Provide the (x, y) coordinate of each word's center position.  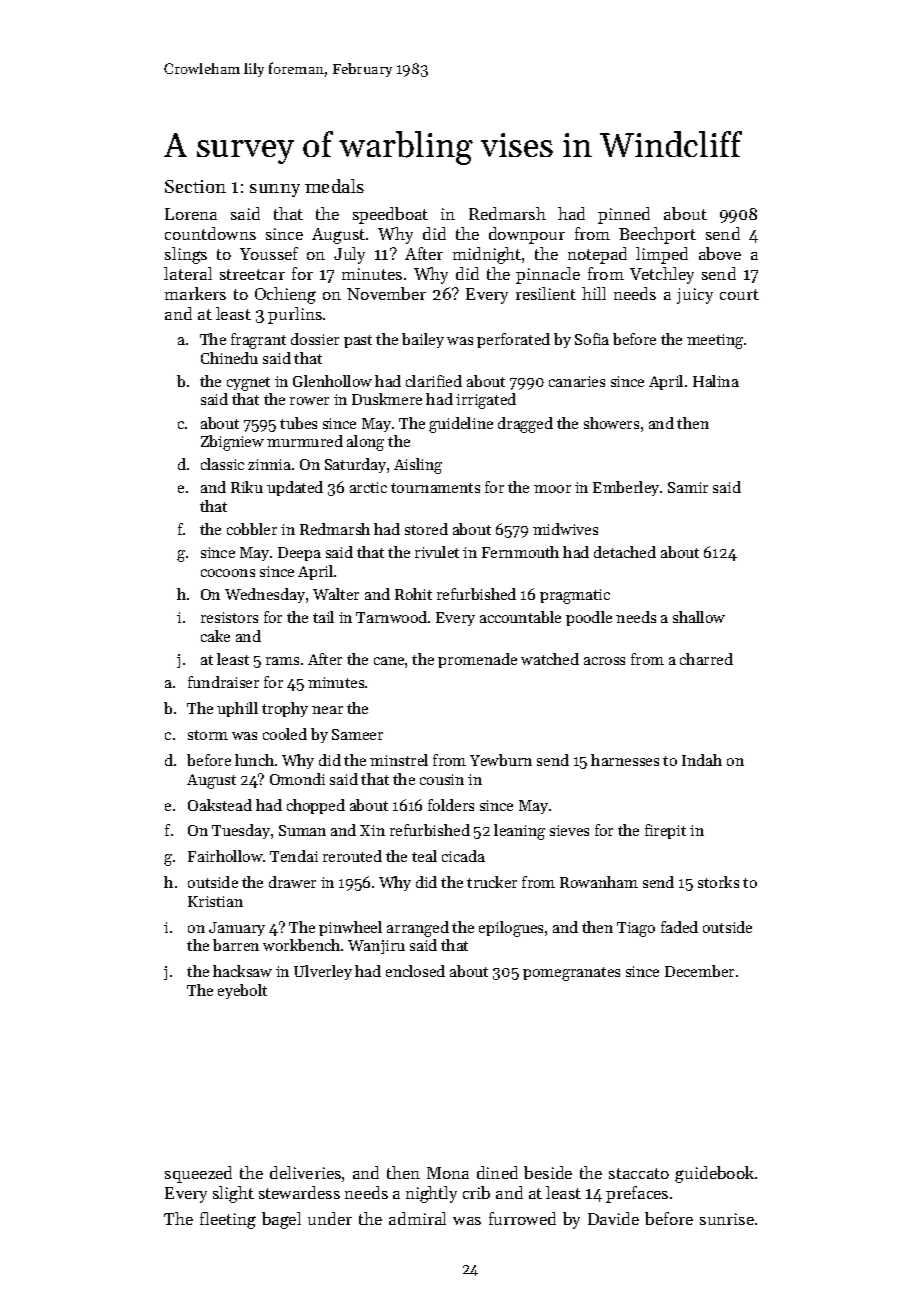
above (720, 253)
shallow (699, 617)
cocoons (228, 573)
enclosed (415, 971)
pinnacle (548, 275)
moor (552, 489)
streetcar (252, 274)
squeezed (198, 1174)
